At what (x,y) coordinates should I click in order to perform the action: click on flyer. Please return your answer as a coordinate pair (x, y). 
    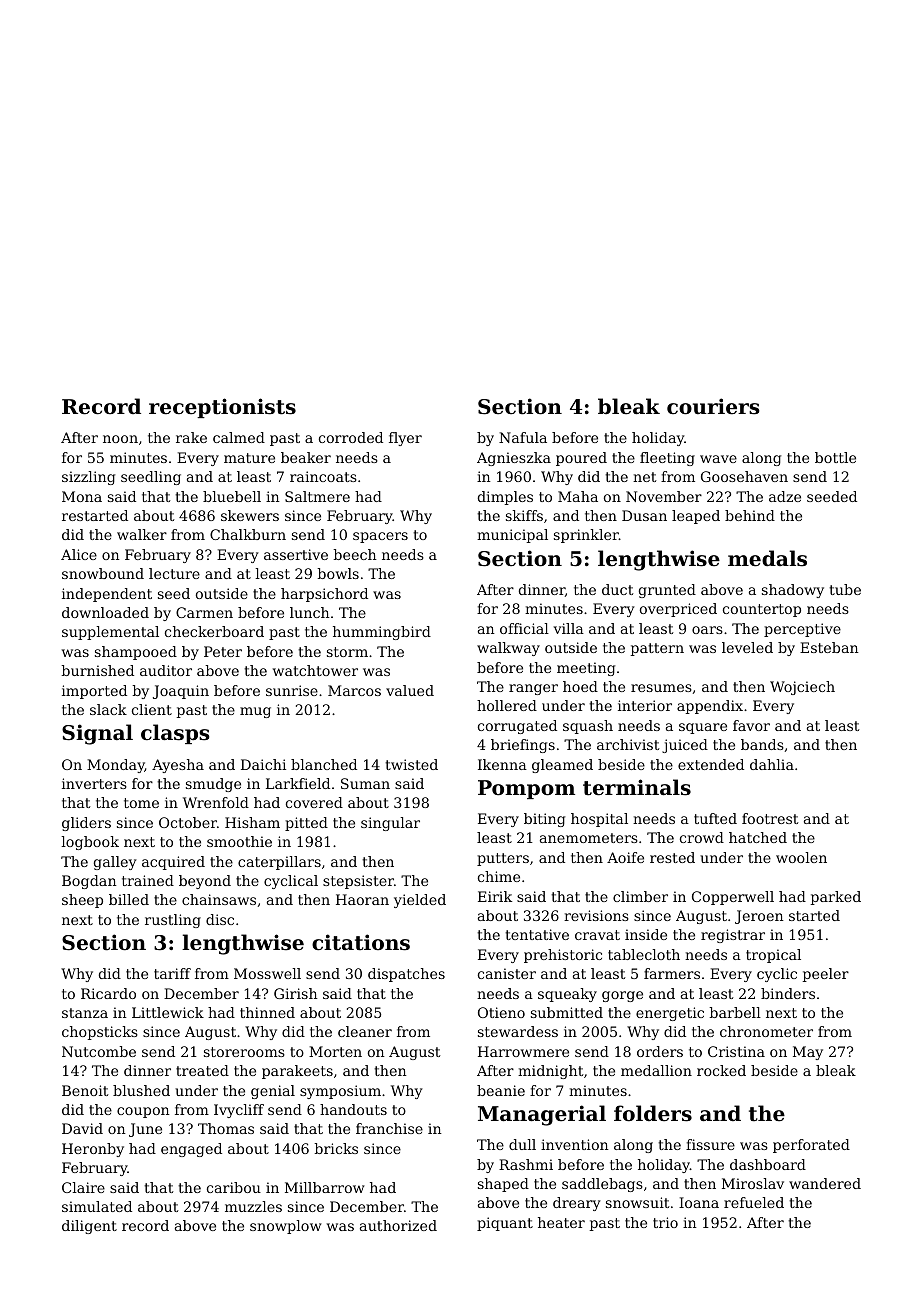
    Looking at the image, I should click on (405, 439).
